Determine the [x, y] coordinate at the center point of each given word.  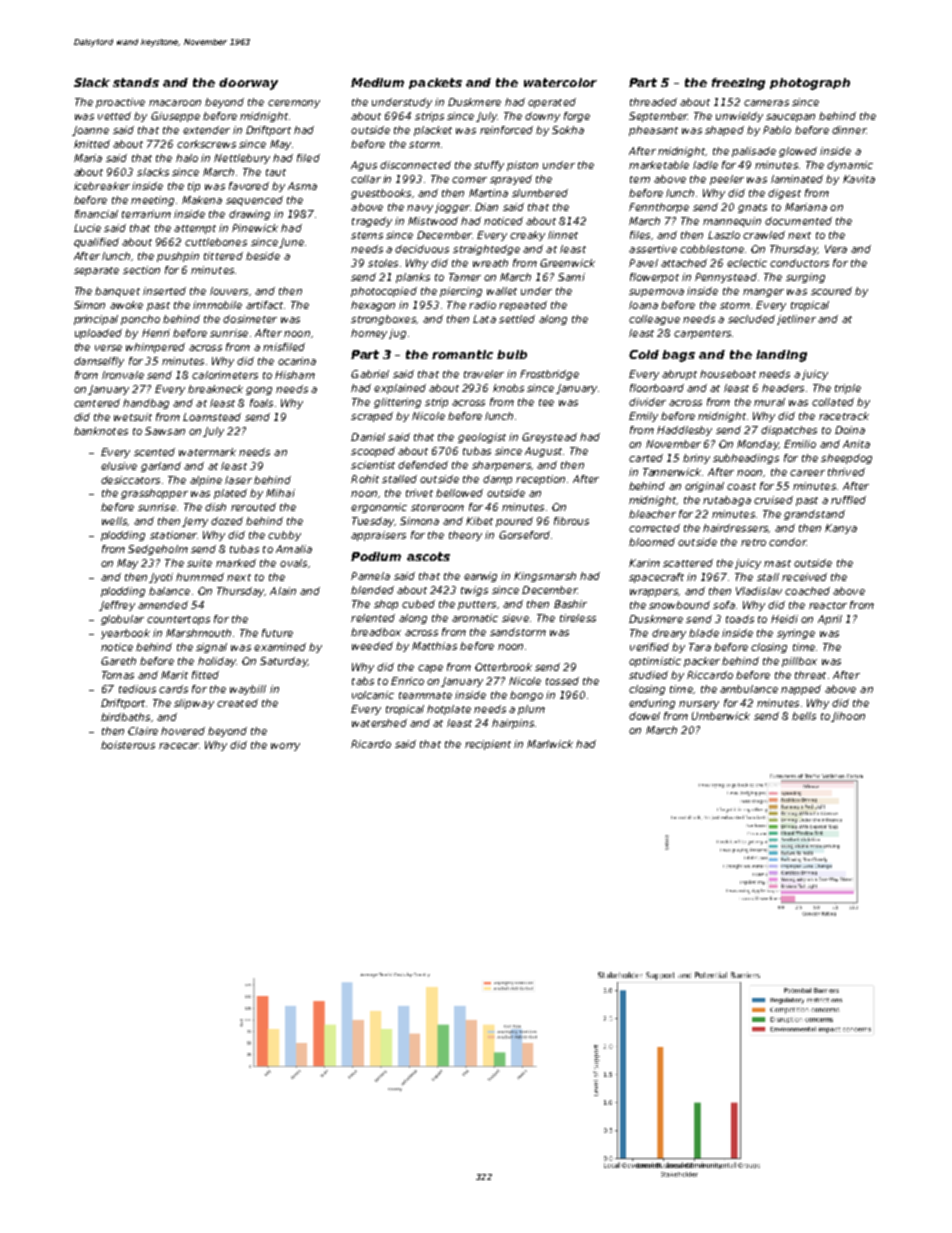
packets [435, 83]
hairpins [513, 724]
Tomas [118, 675]
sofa [724, 605]
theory [465, 536]
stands [136, 82]
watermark [207, 452]
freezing [738, 84]
